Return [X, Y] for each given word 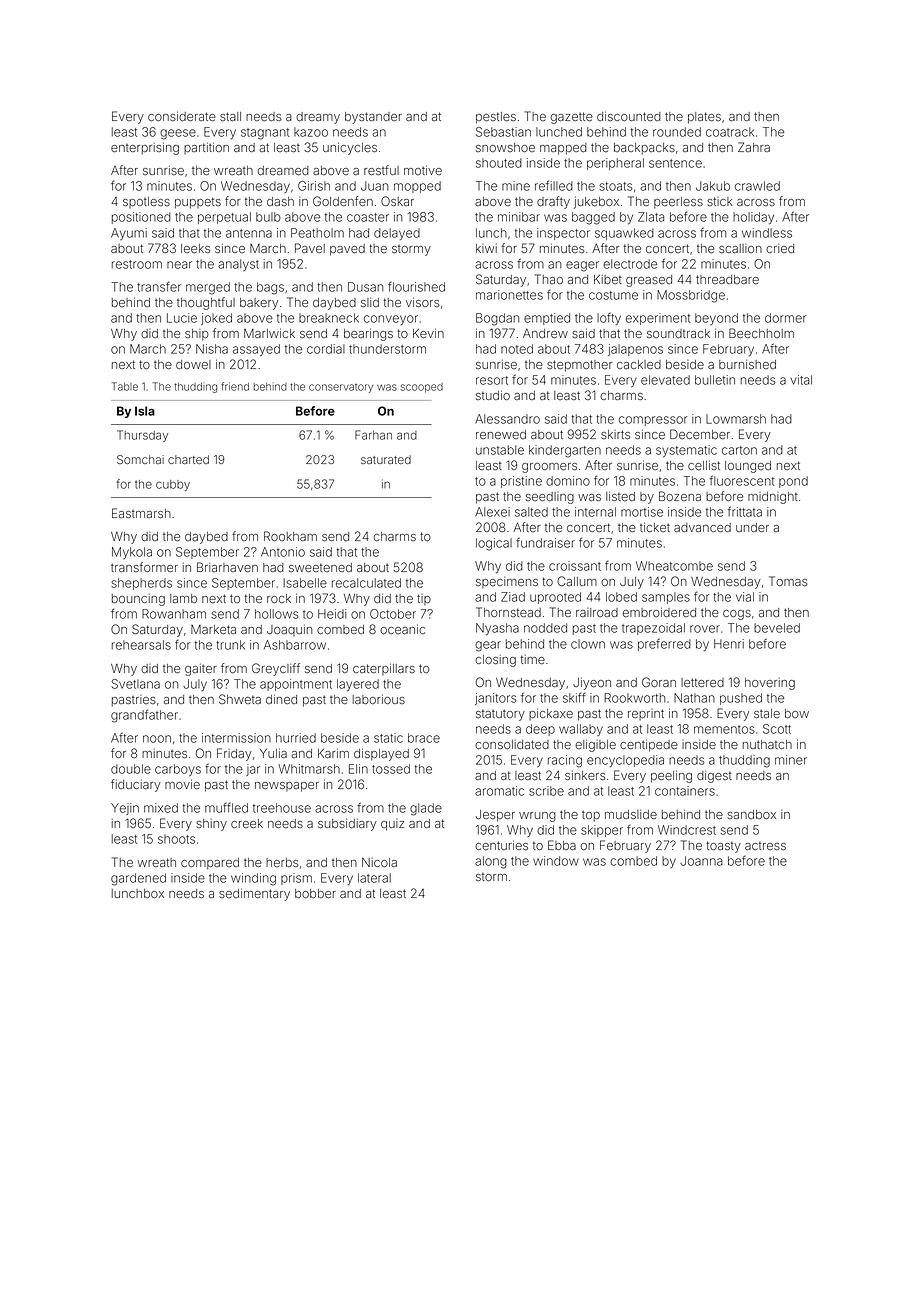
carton [739, 450]
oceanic [402, 629]
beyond [716, 319]
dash [280, 201]
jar [253, 770]
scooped [422, 388]
